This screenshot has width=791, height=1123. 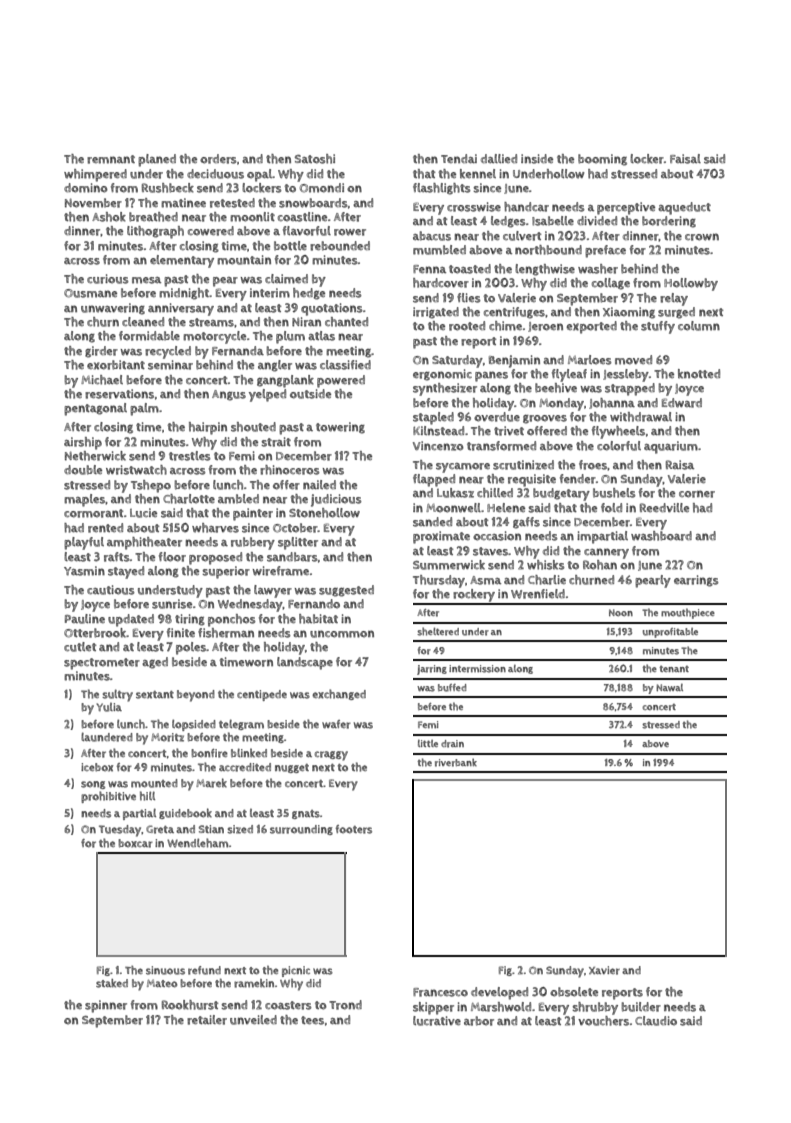 What do you see at coordinates (445, 389) in the screenshot?
I see `synthesizer` at bounding box center [445, 389].
